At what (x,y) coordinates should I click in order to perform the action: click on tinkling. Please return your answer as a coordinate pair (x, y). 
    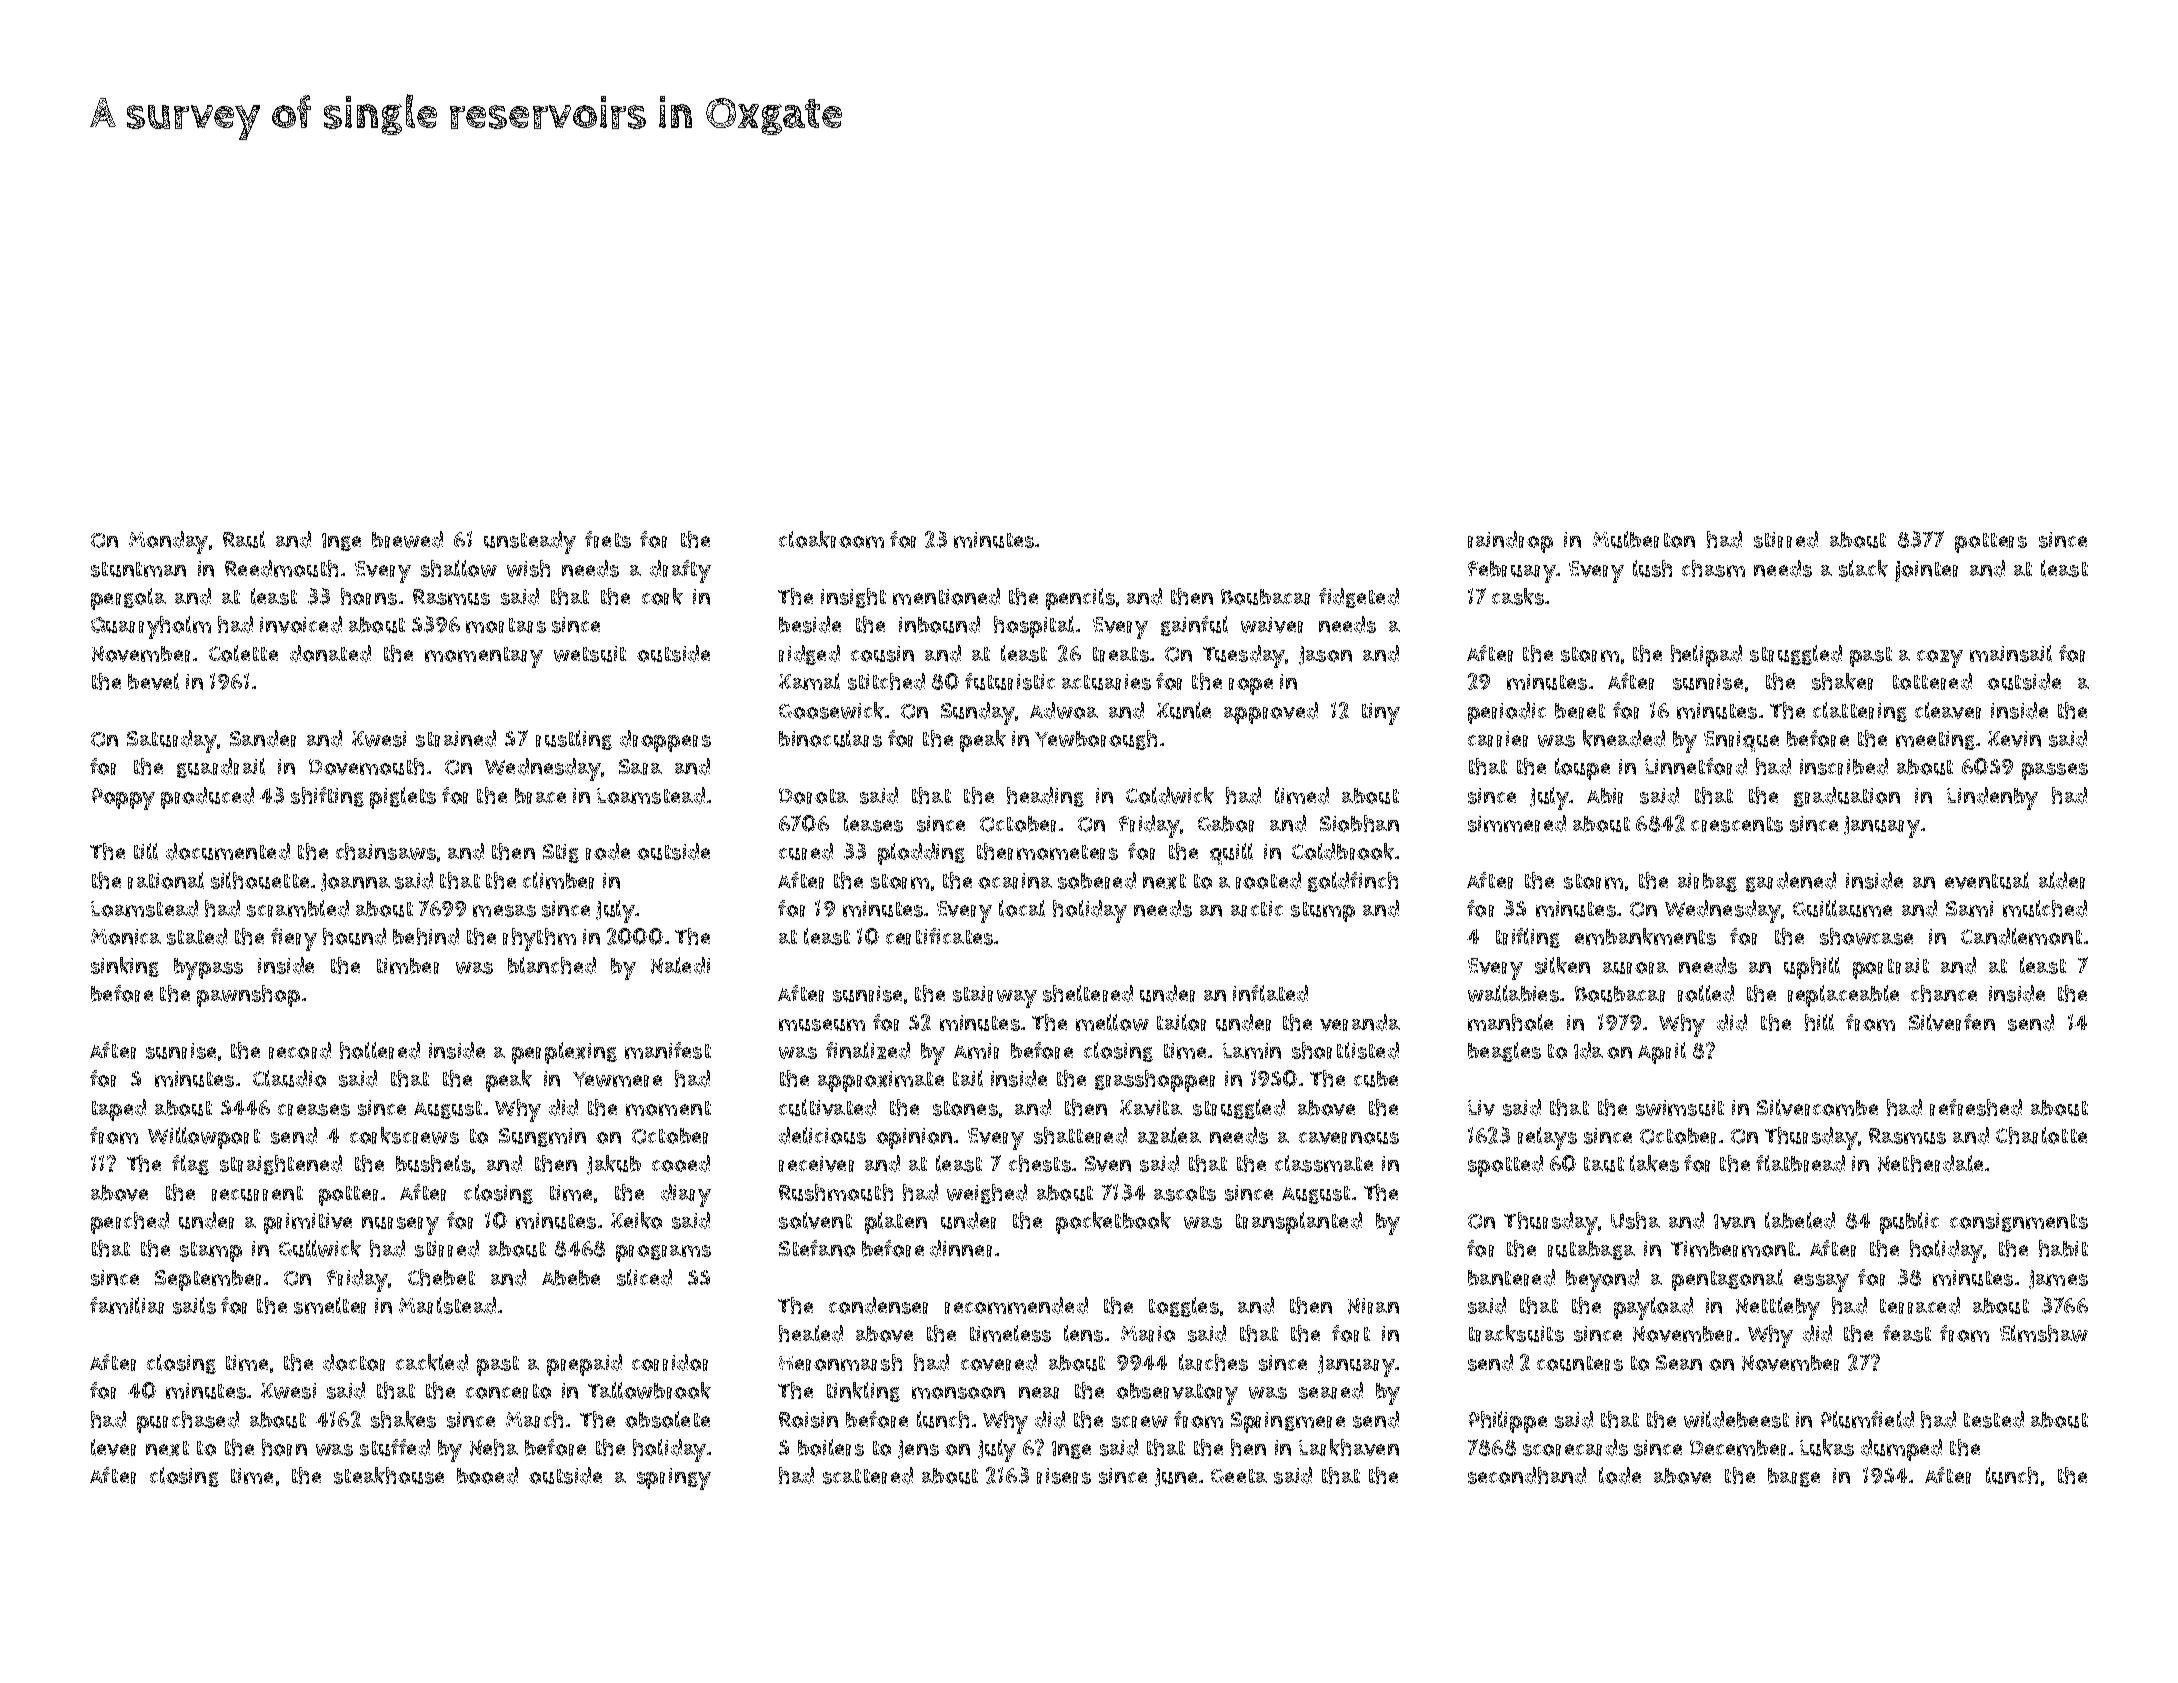
    Looking at the image, I should click on (863, 1392).
